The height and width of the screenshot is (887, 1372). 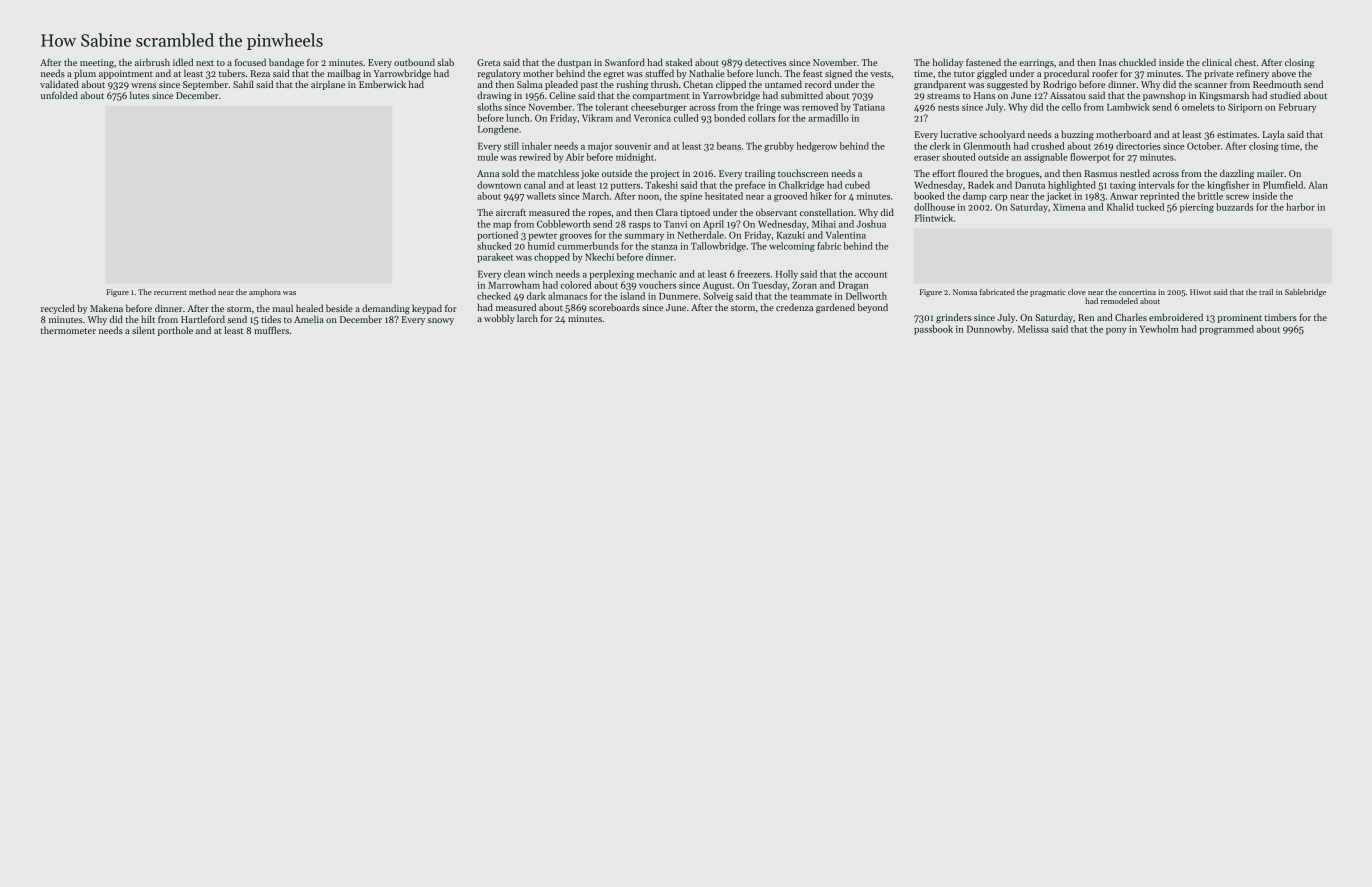 I want to click on mailbag, so click(x=344, y=74).
